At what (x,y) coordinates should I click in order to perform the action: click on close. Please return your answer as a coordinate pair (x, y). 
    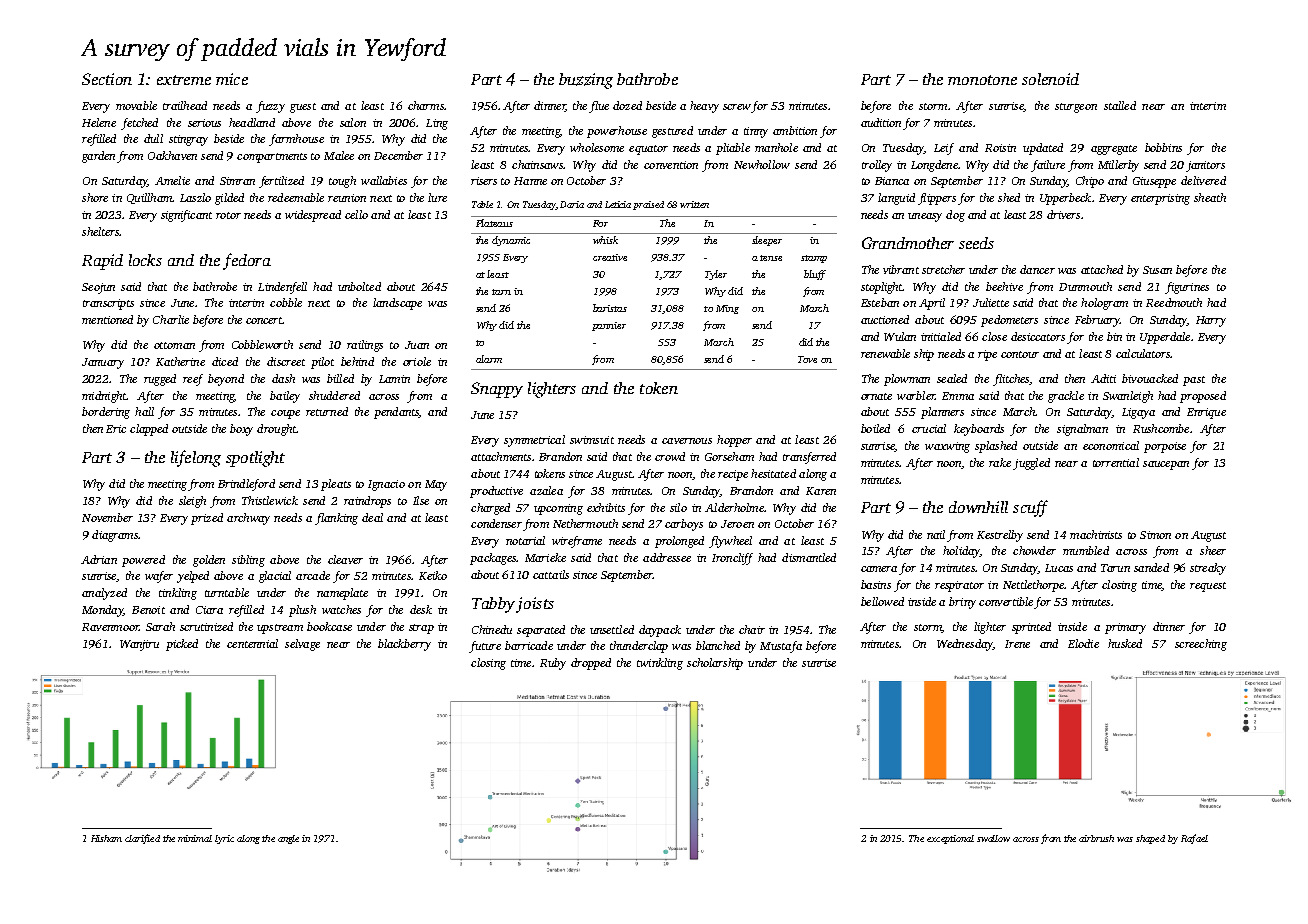
    Looking at the image, I should click on (994, 336).
